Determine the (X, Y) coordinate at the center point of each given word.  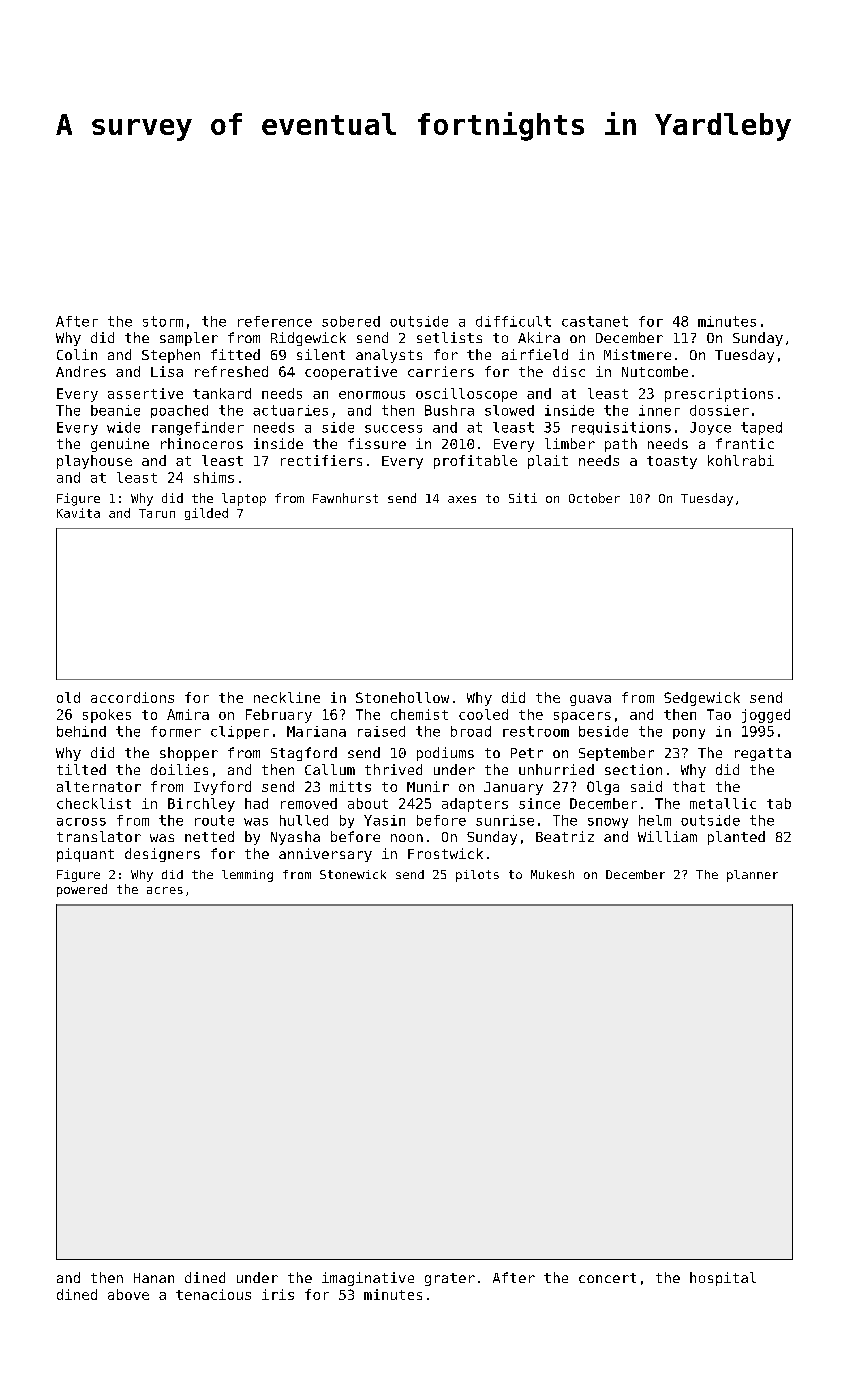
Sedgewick (702, 699)
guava (590, 700)
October (594, 498)
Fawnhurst (345, 498)
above (128, 1294)
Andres (81, 371)
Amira (188, 714)
